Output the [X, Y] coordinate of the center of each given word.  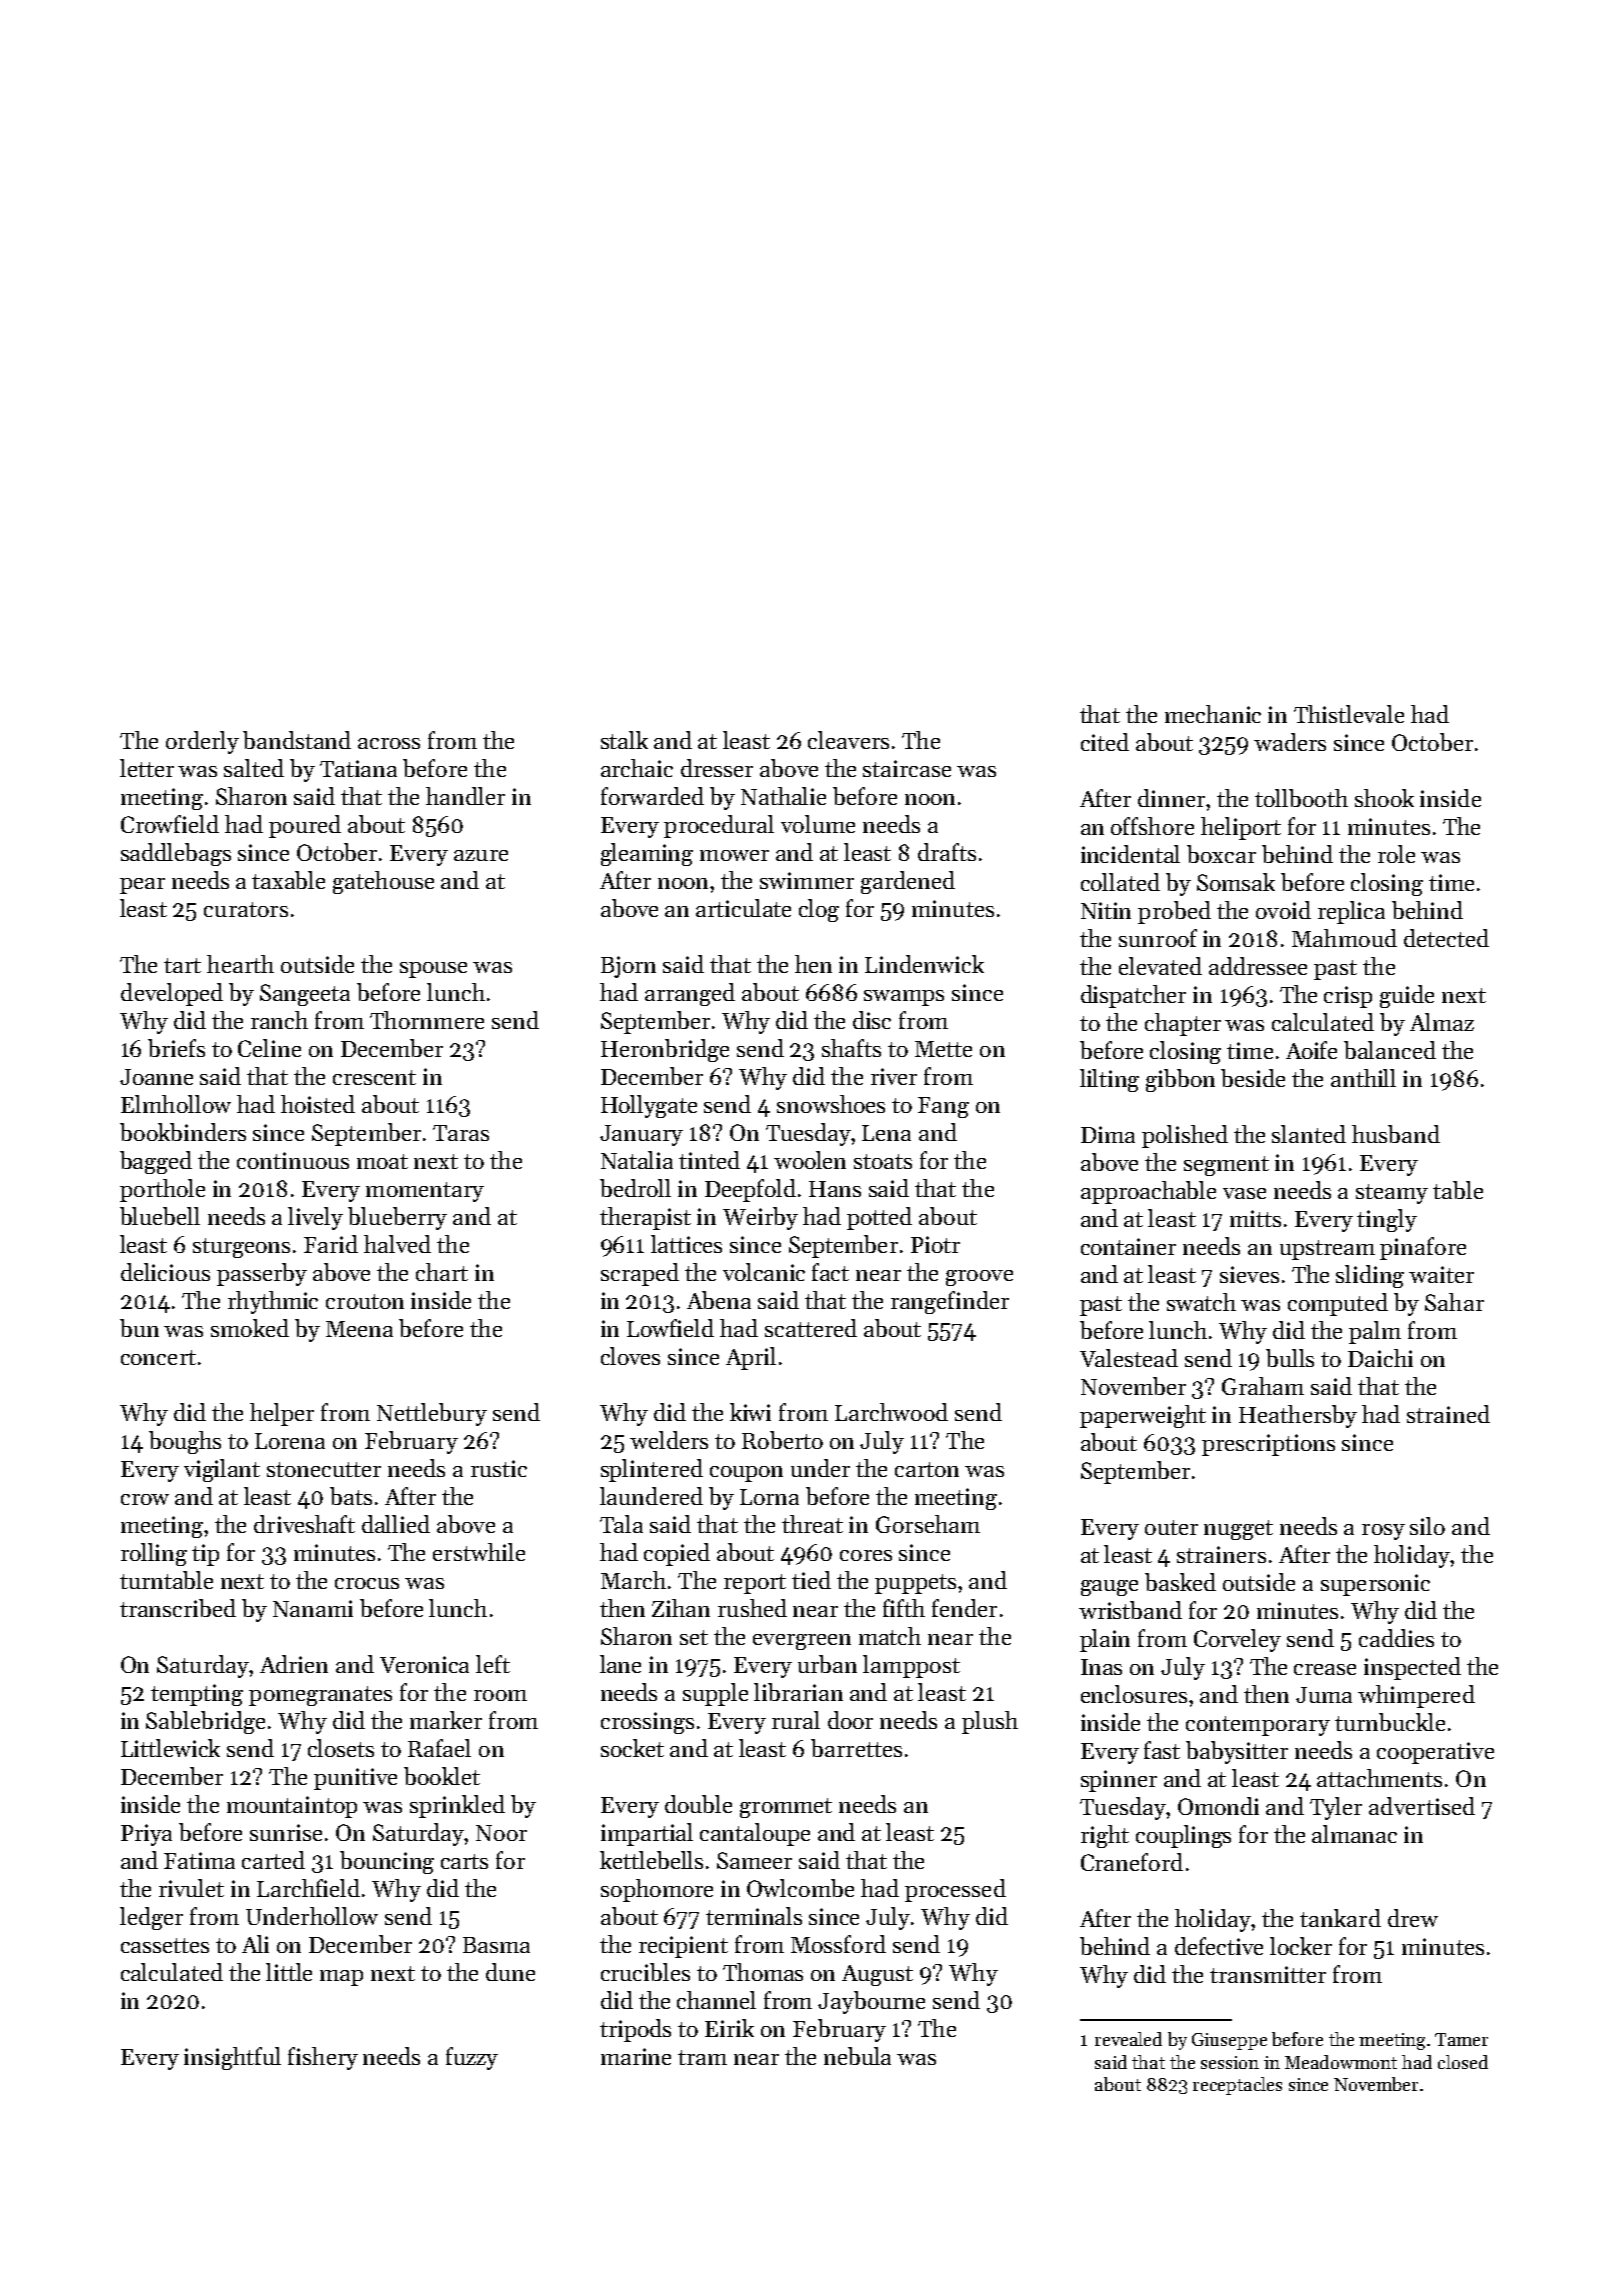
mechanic [1213, 714]
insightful [232, 2058]
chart [442, 1272]
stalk [624, 740]
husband [1396, 1134]
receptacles [1237, 2086]
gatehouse [383, 882]
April [751, 1358]
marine [636, 2056]
